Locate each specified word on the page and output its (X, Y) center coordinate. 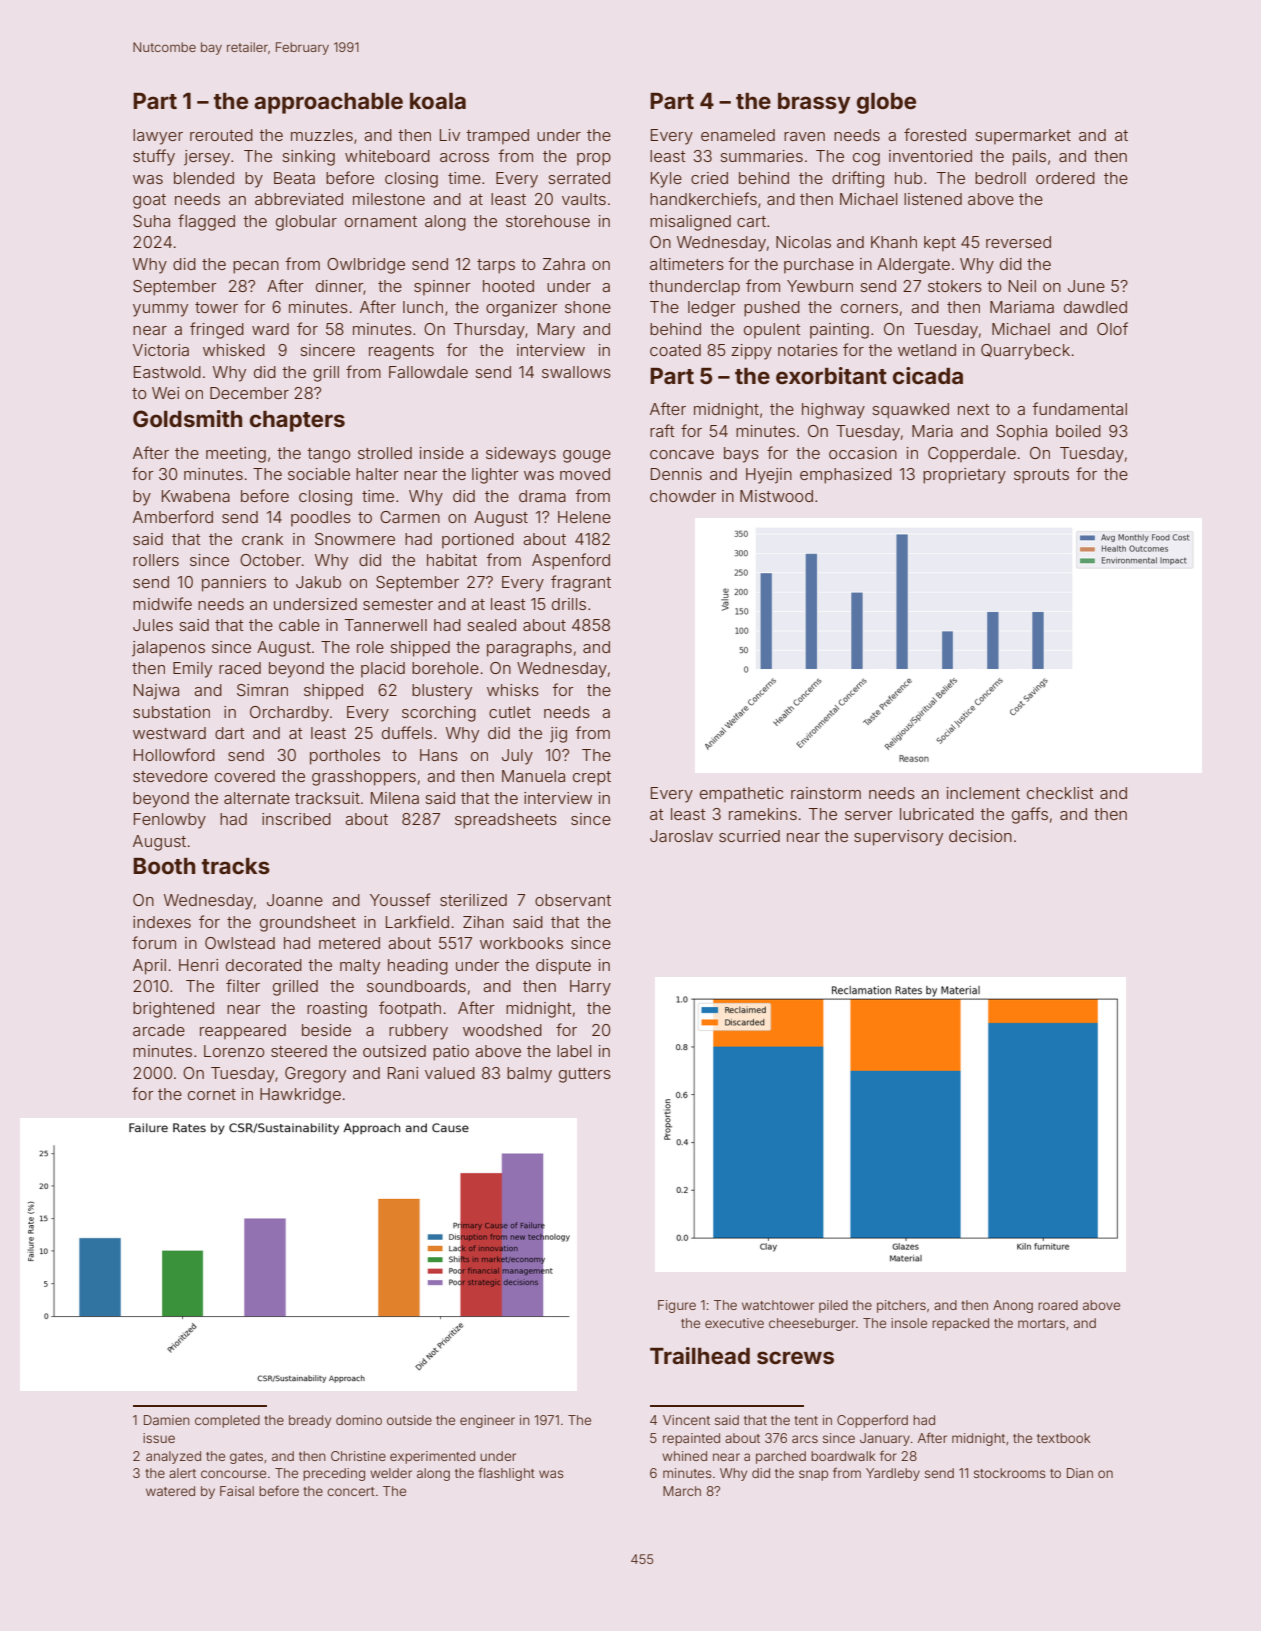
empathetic (741, 795)
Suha (151, 221)
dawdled (1095, 307)
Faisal (237, 1491)
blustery (442, 692)
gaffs (1030, 815)
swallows (576, 372)
